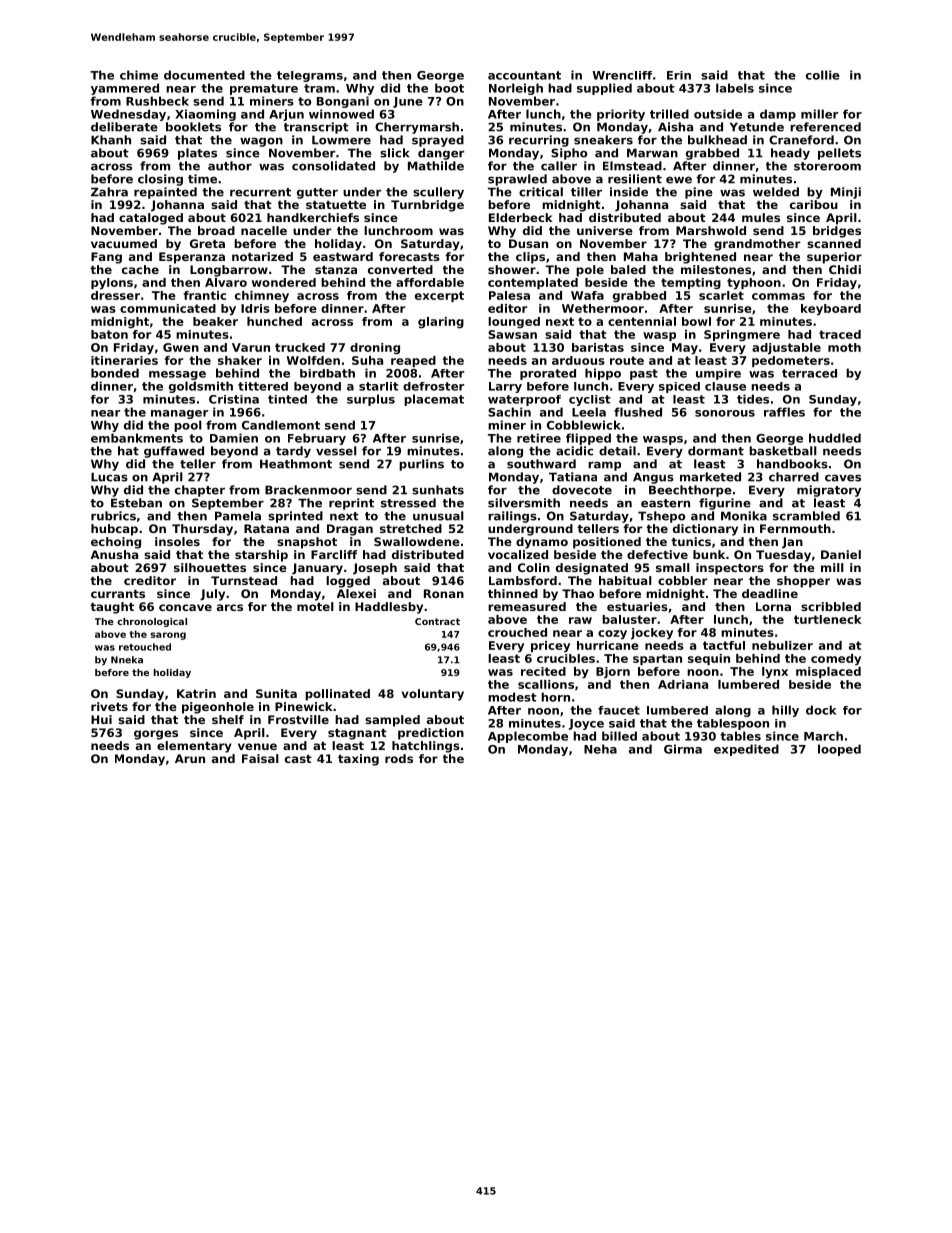 The image size is (952, 1233). I want to click on boot, so click(449, 88).
